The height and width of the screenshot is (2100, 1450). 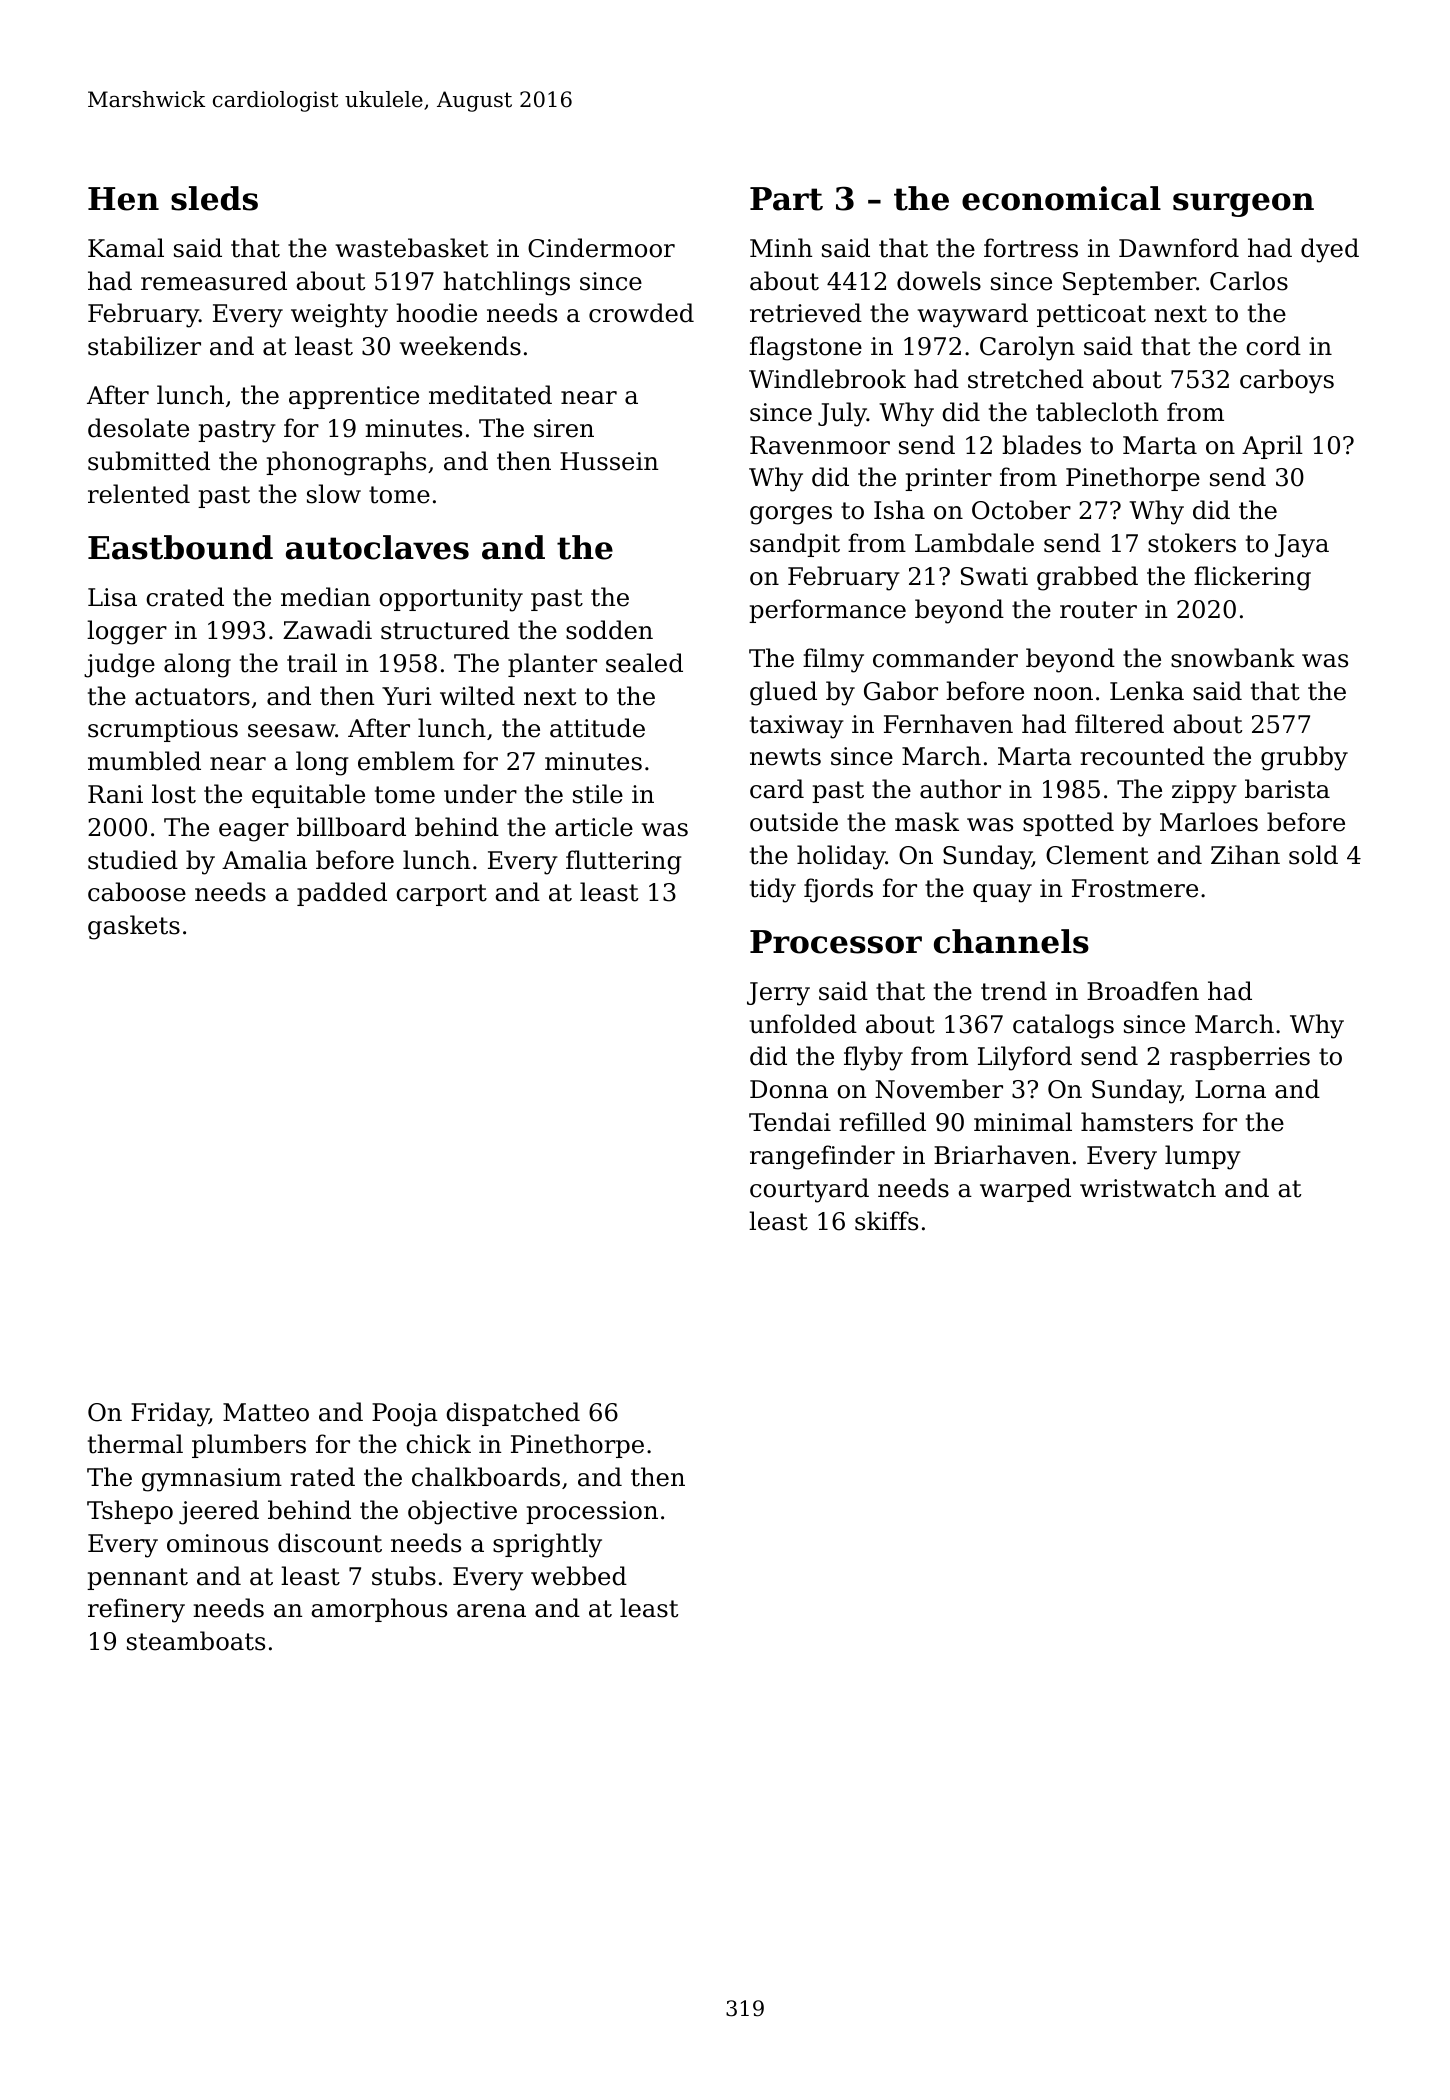 I want to click on Part, so click(x=786, y=199).
